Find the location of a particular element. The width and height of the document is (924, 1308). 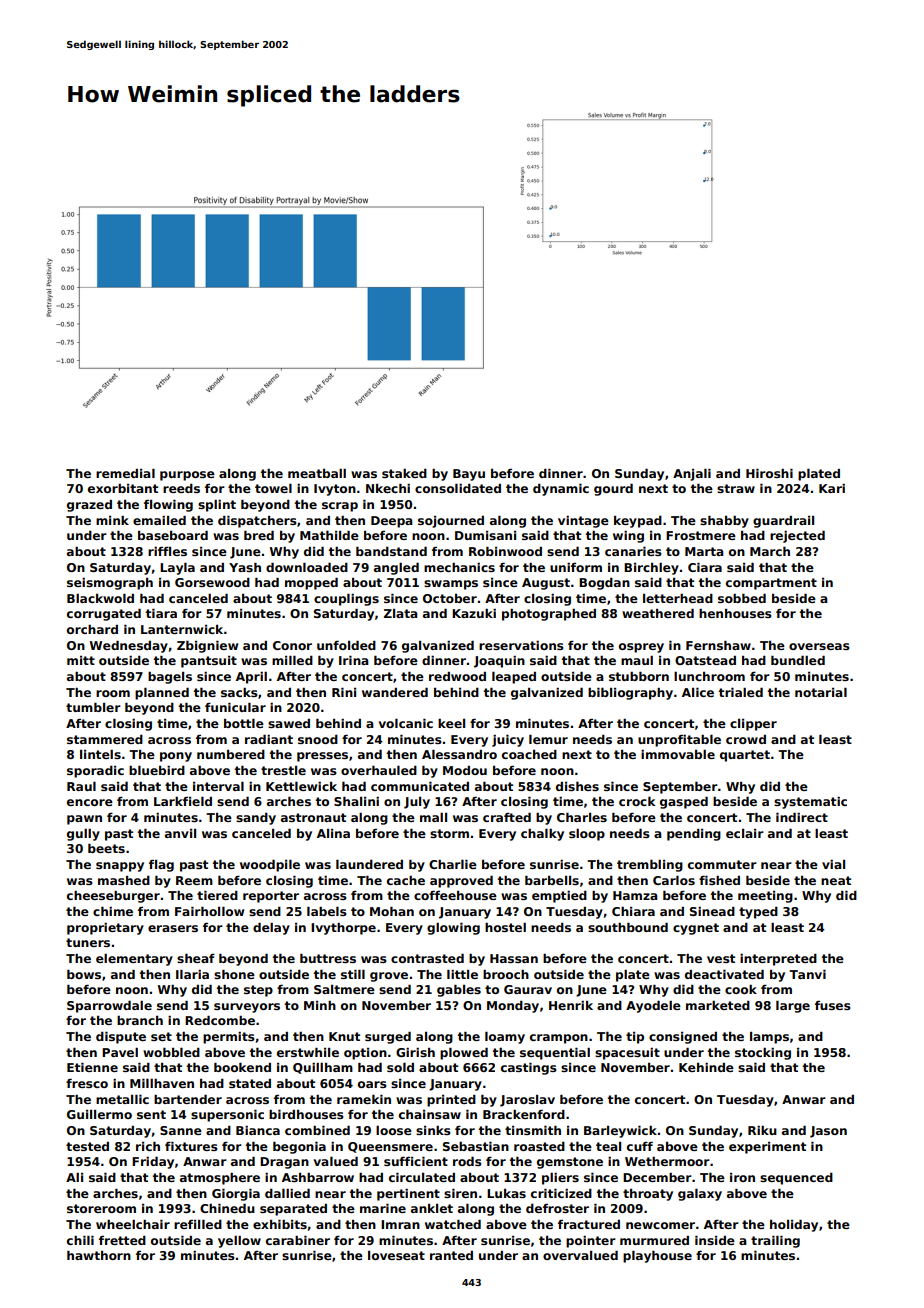

Sebastian is located at coordinates (476, 1146).
